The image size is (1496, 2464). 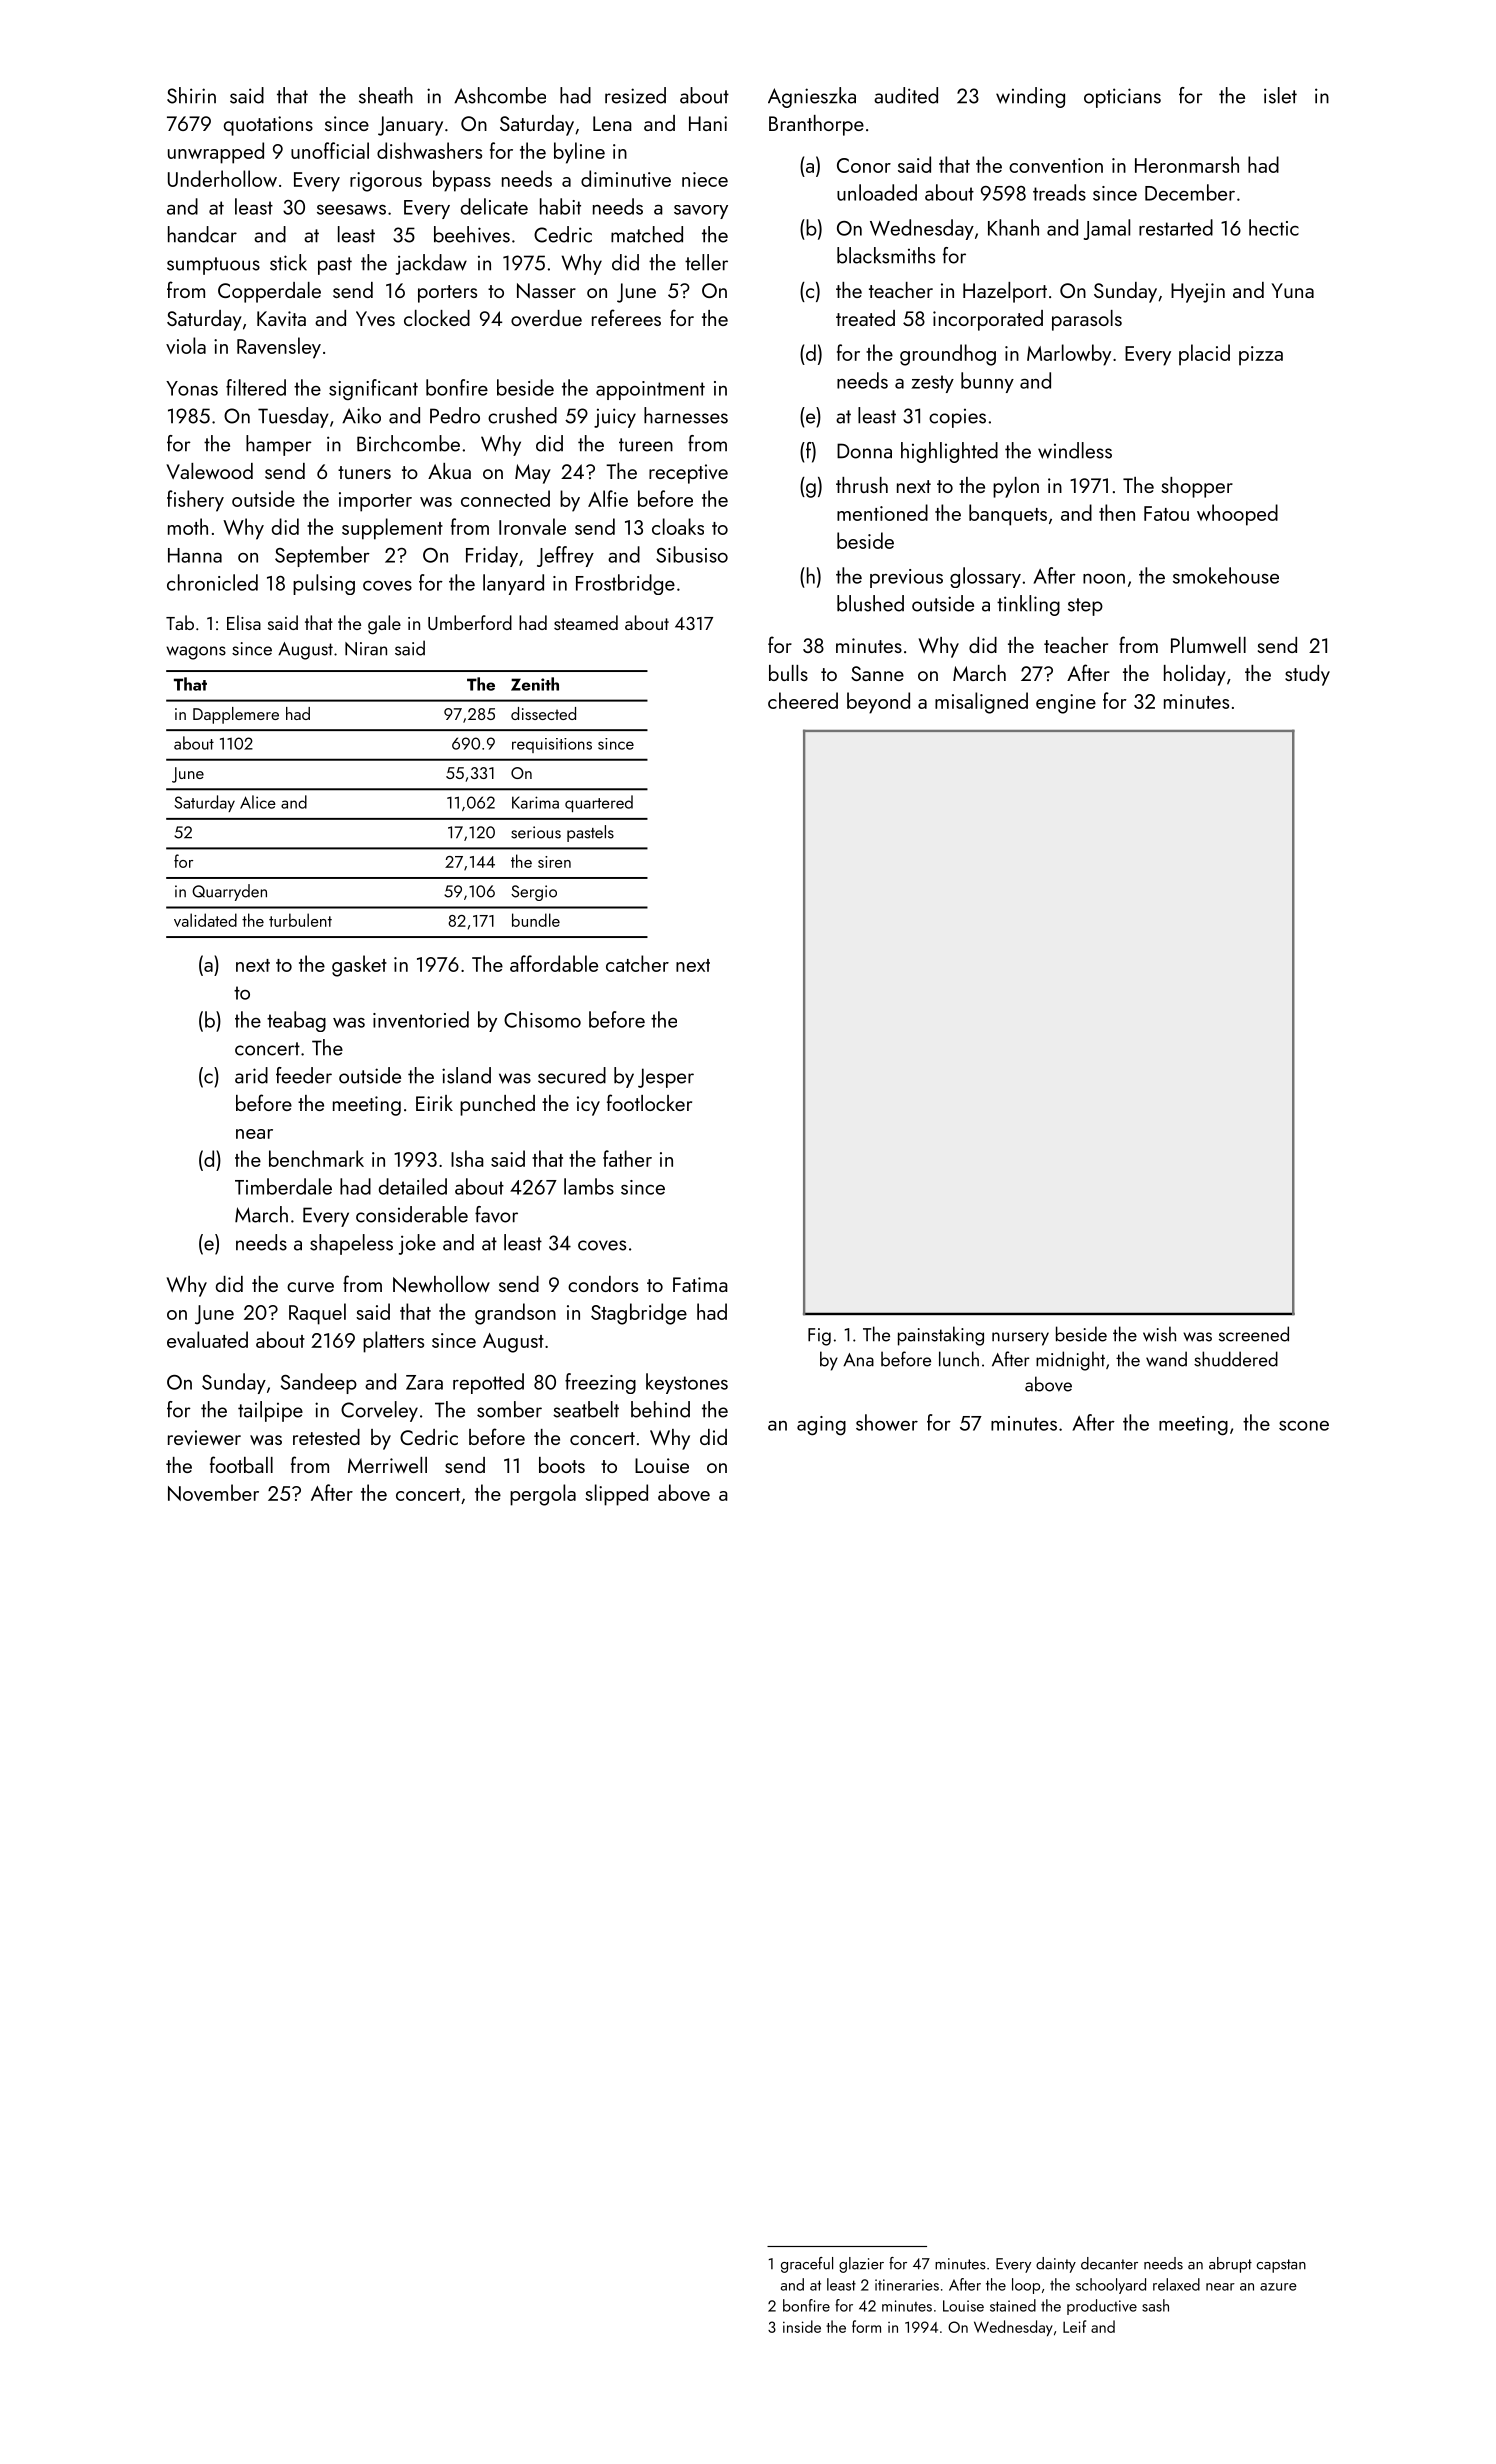 What do you see at coordinates (1304, 1426) in the page?
I see `scone` at bounding box center [1304, 1426].
